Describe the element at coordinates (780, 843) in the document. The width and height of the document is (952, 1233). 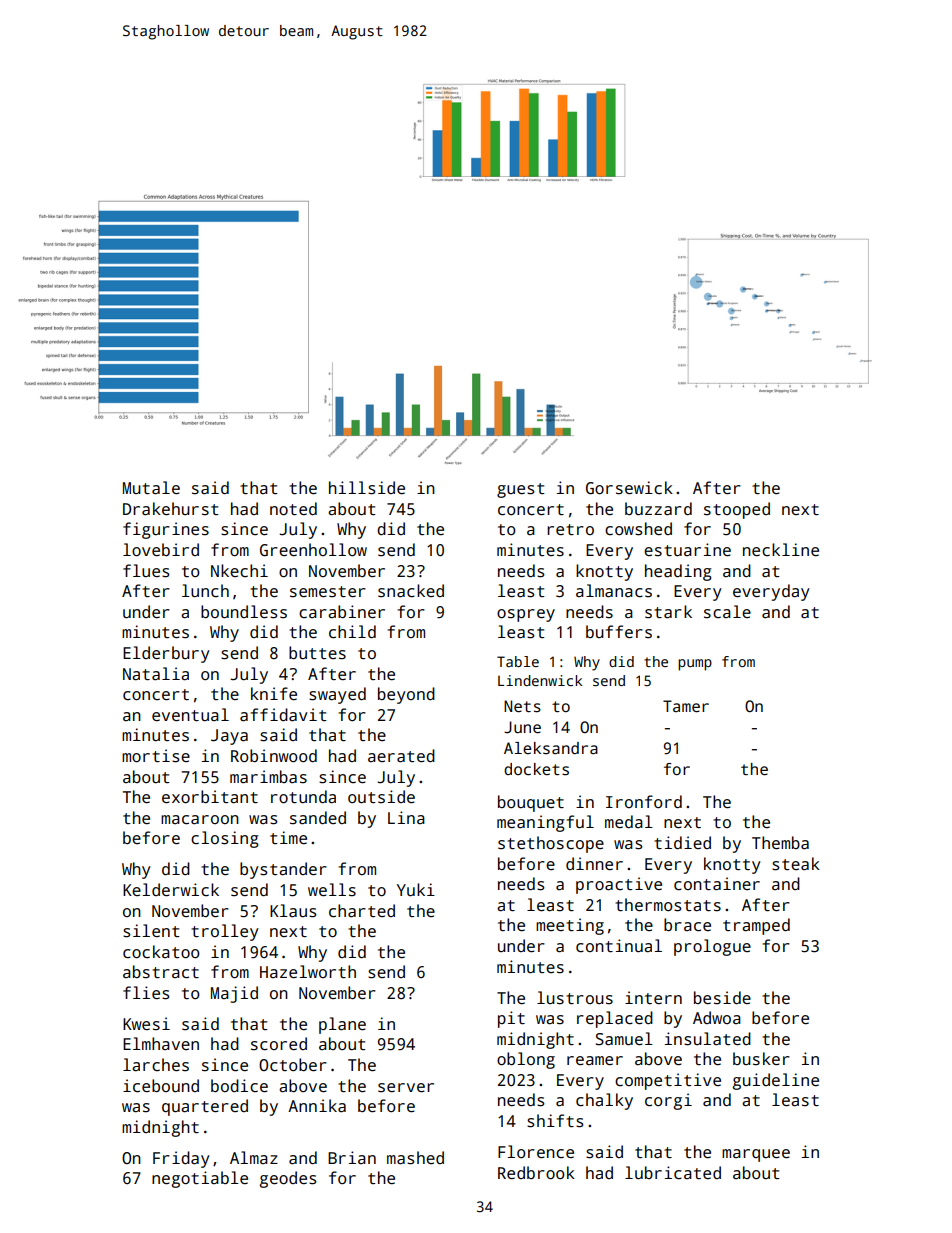
I see `Themba` at that location.
